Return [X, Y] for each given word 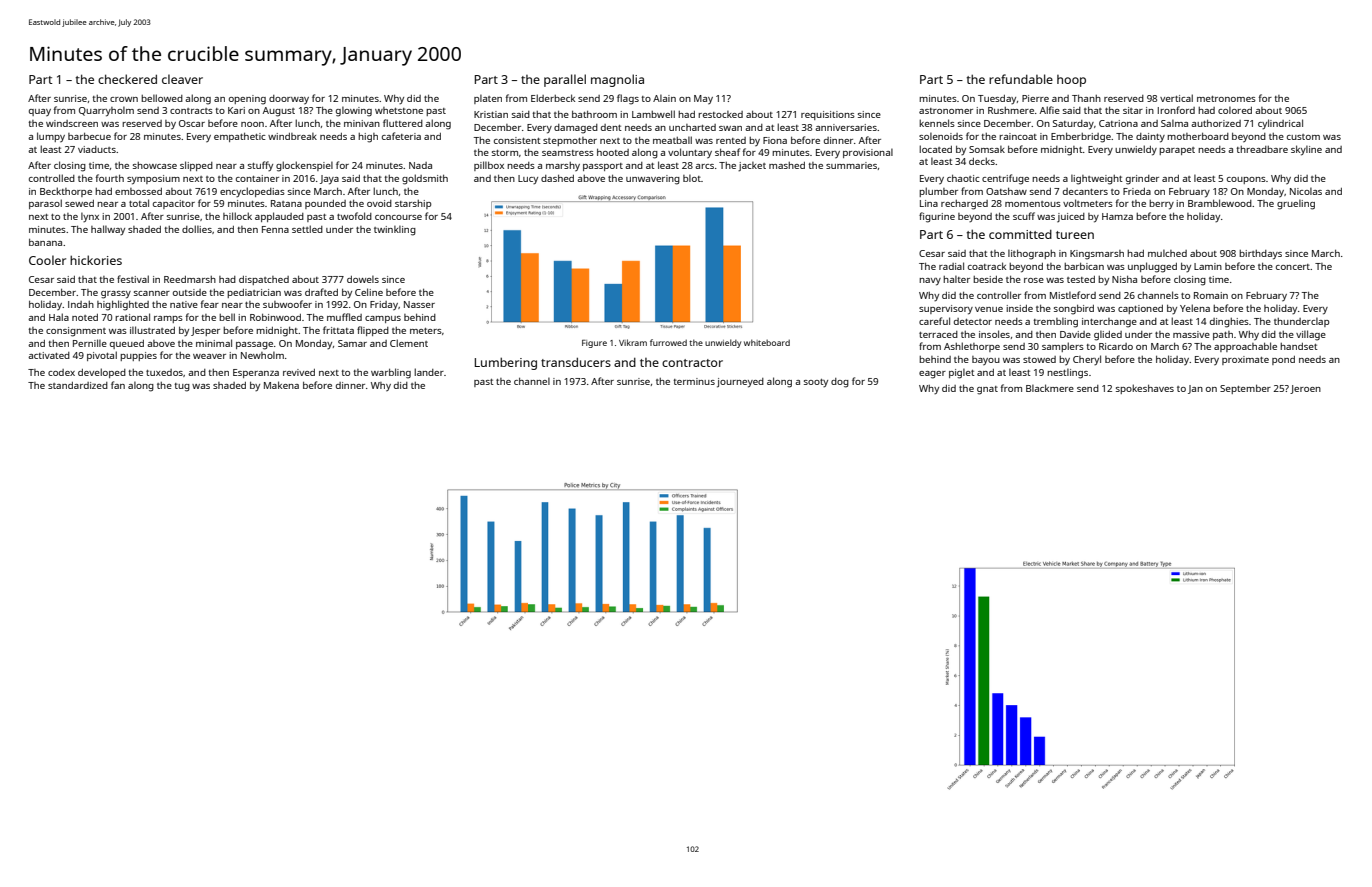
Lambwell [653, 114]
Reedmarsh [190, 279]
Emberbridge [1081, 138]
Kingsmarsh [1097, 255]
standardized [78, 385]
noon [252, 124]
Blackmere [1050, 388]
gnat [987, 390]
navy [930, 282]
